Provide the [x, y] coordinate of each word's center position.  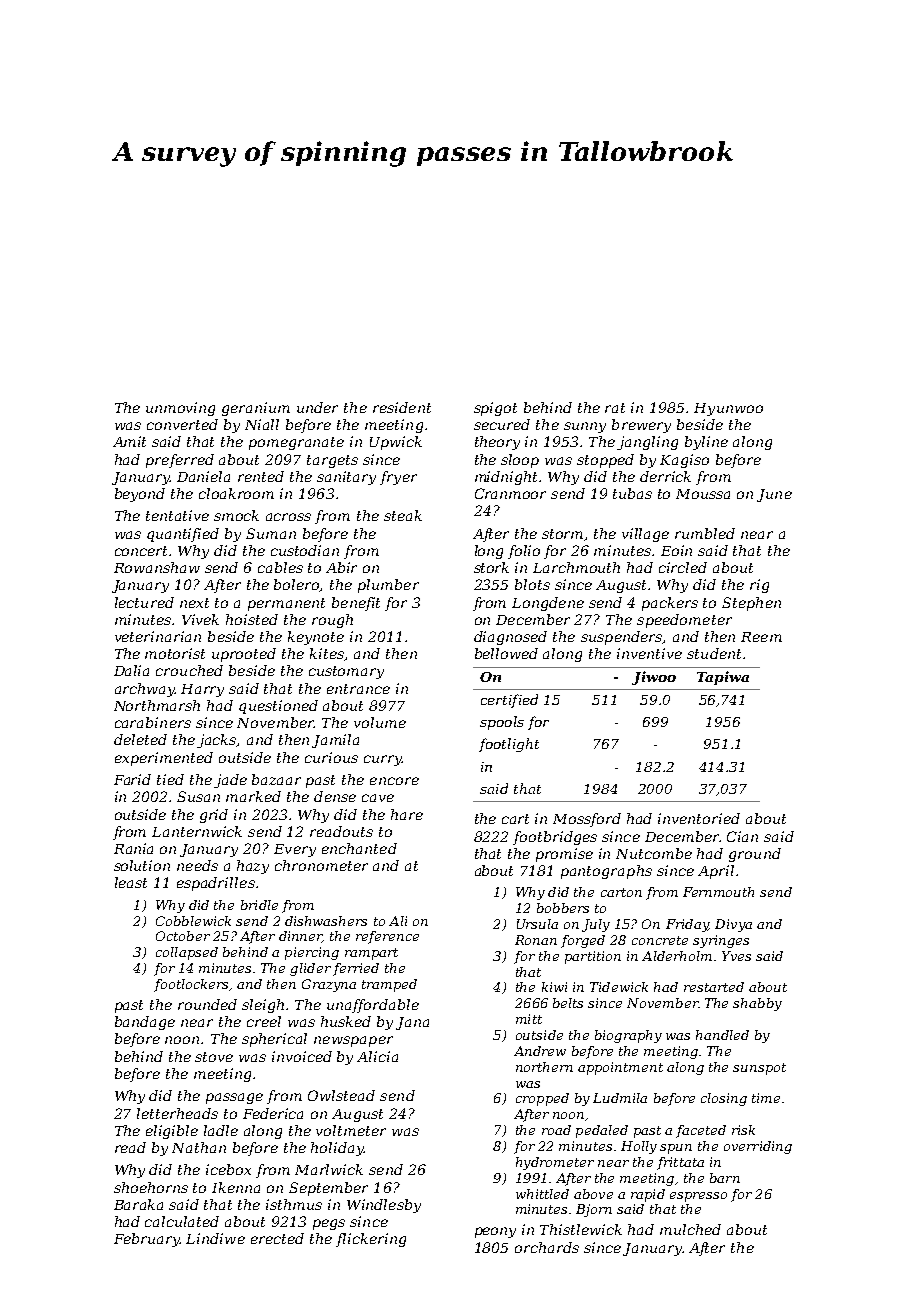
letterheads [177, 1113]
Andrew [540, 1051]
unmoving [180, 409]
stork [491, 567]
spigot [495, 409]
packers [670, 604]
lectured [144, 602]
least [131, 882]
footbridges [555, 838]
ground [755, 855]
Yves [736, 956]
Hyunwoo [728, 409]
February [147, 1240]
